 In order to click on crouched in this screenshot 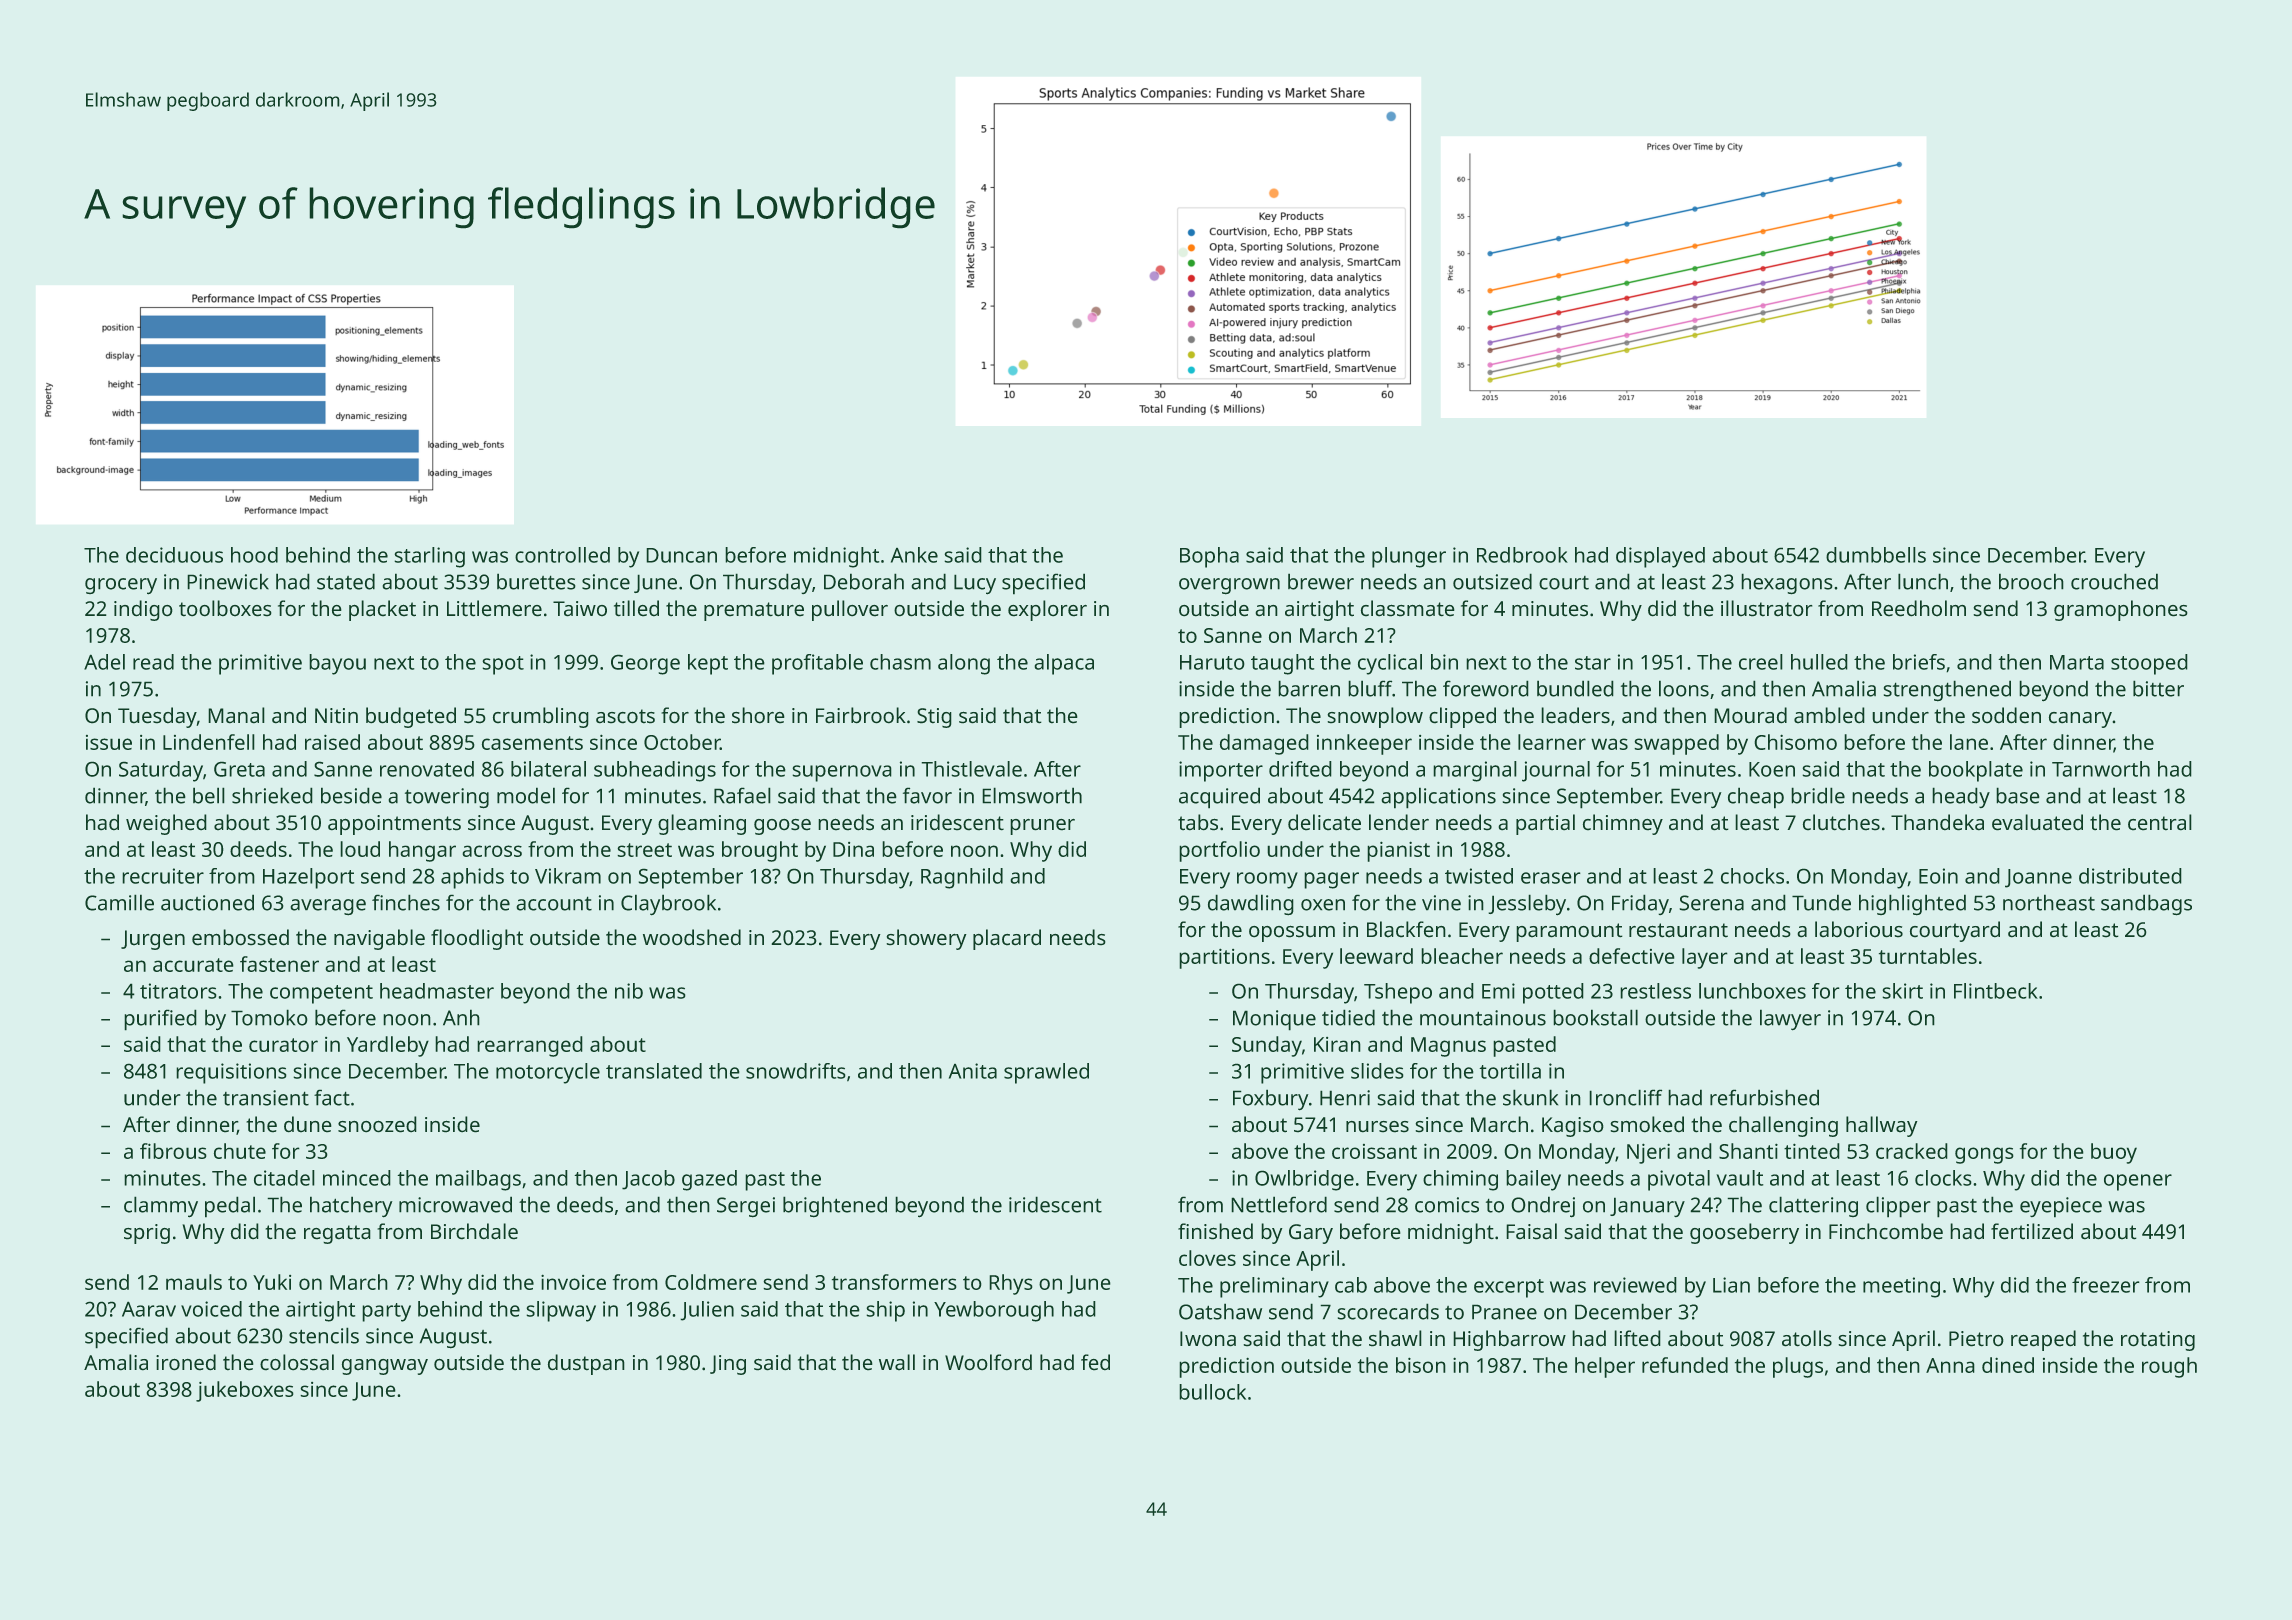, I will do `click(2114, 582)`.
